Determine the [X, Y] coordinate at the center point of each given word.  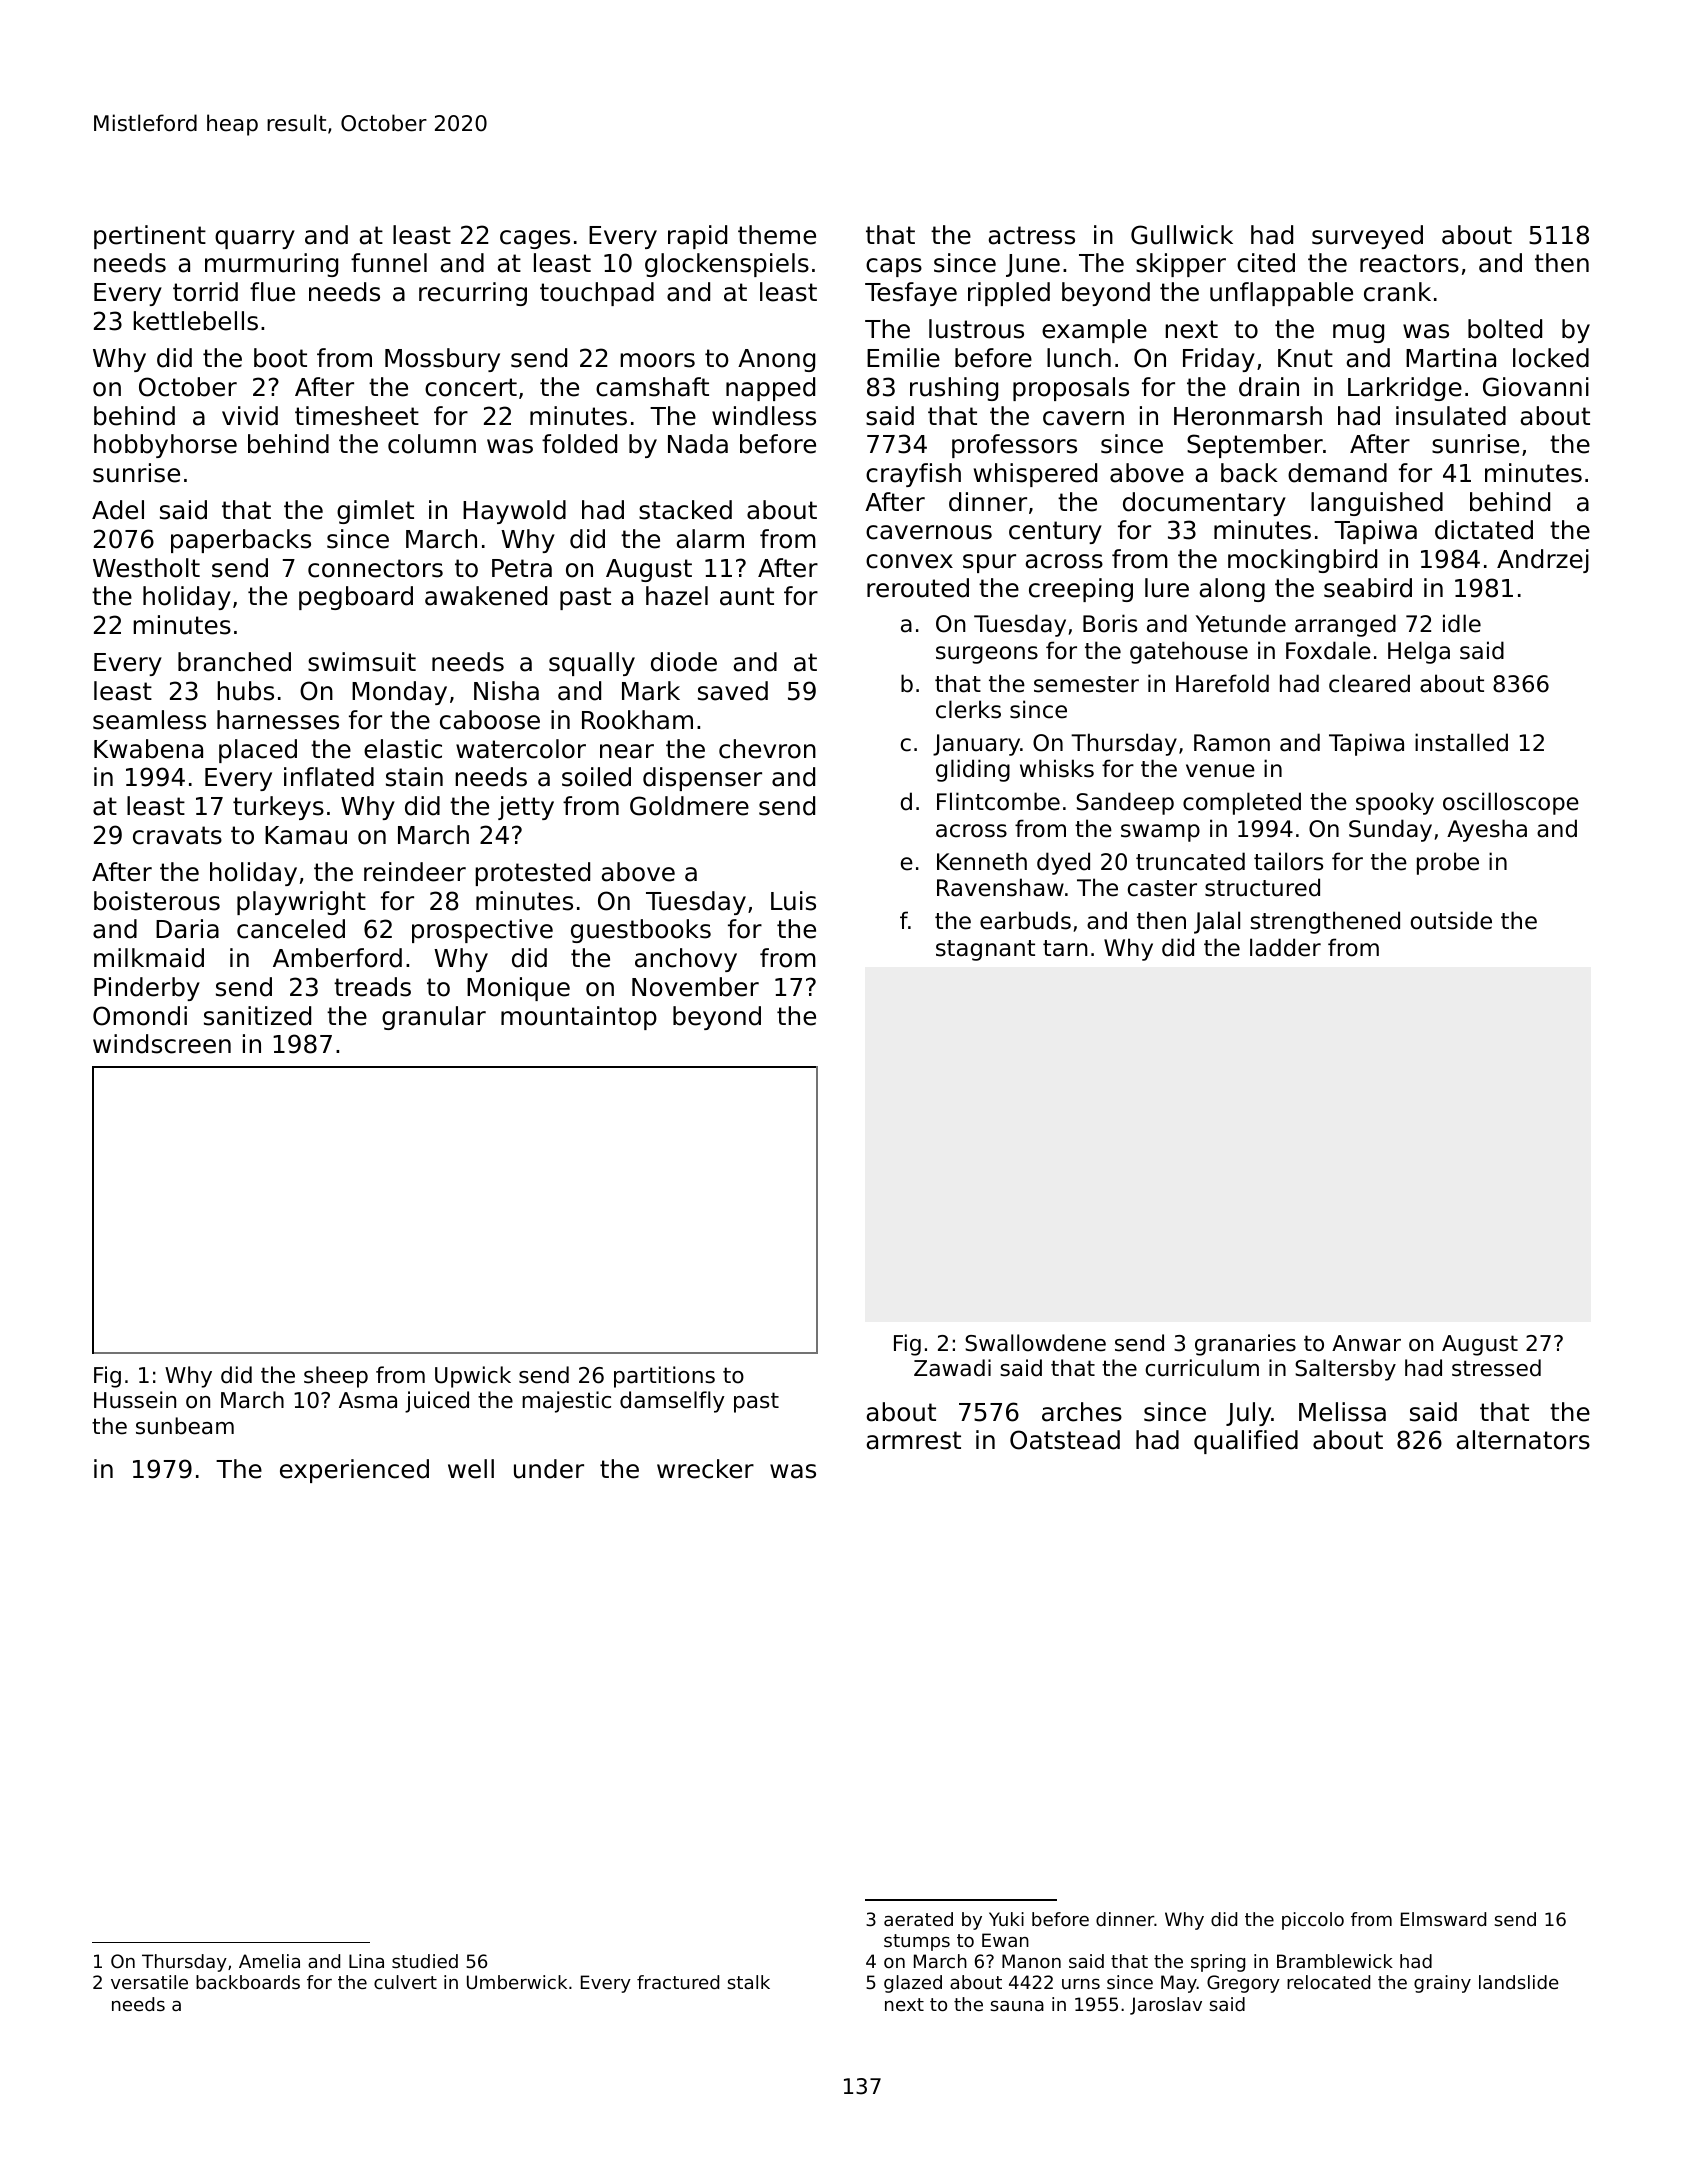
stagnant [985, 950]
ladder [1285, 947]
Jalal [1217, 922]
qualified [1246, 1442]
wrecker [705, 1469]
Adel [118, 510]
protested [532, 874]
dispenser [702, 779]
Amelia [269, 1961]
